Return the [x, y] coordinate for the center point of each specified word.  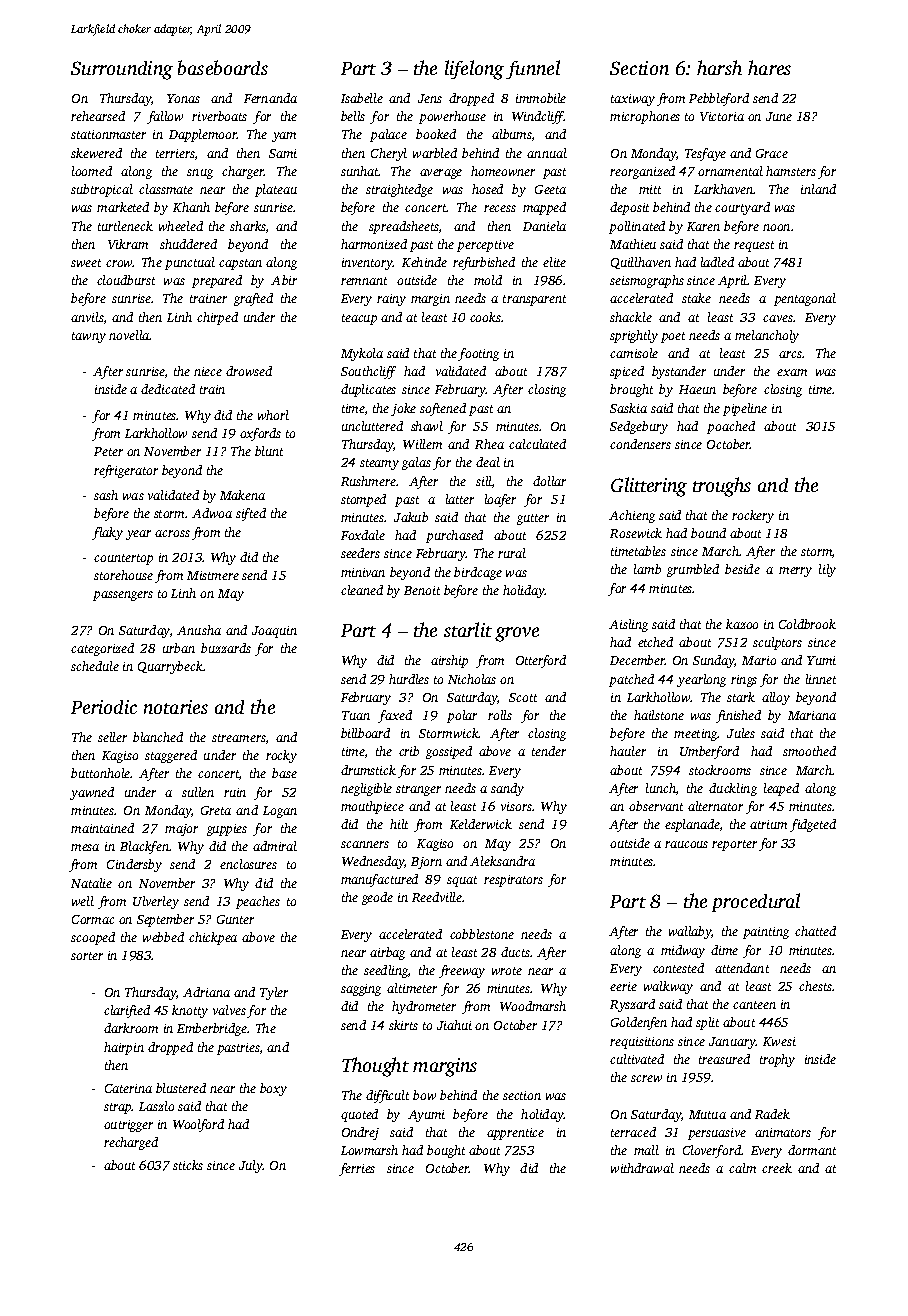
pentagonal [805, 299]
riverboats [219, 116]
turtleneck [125, 226]
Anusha [199, 630]
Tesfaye [705, 154]
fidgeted [813, 825]
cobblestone [482, 934]
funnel [533, 69]
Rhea [489, 444]
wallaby [690, 932]
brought [631, 390]
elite [554, 262]
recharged [131, 1143]
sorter [87, 956]
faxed [395, 716]
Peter [108, 451]
